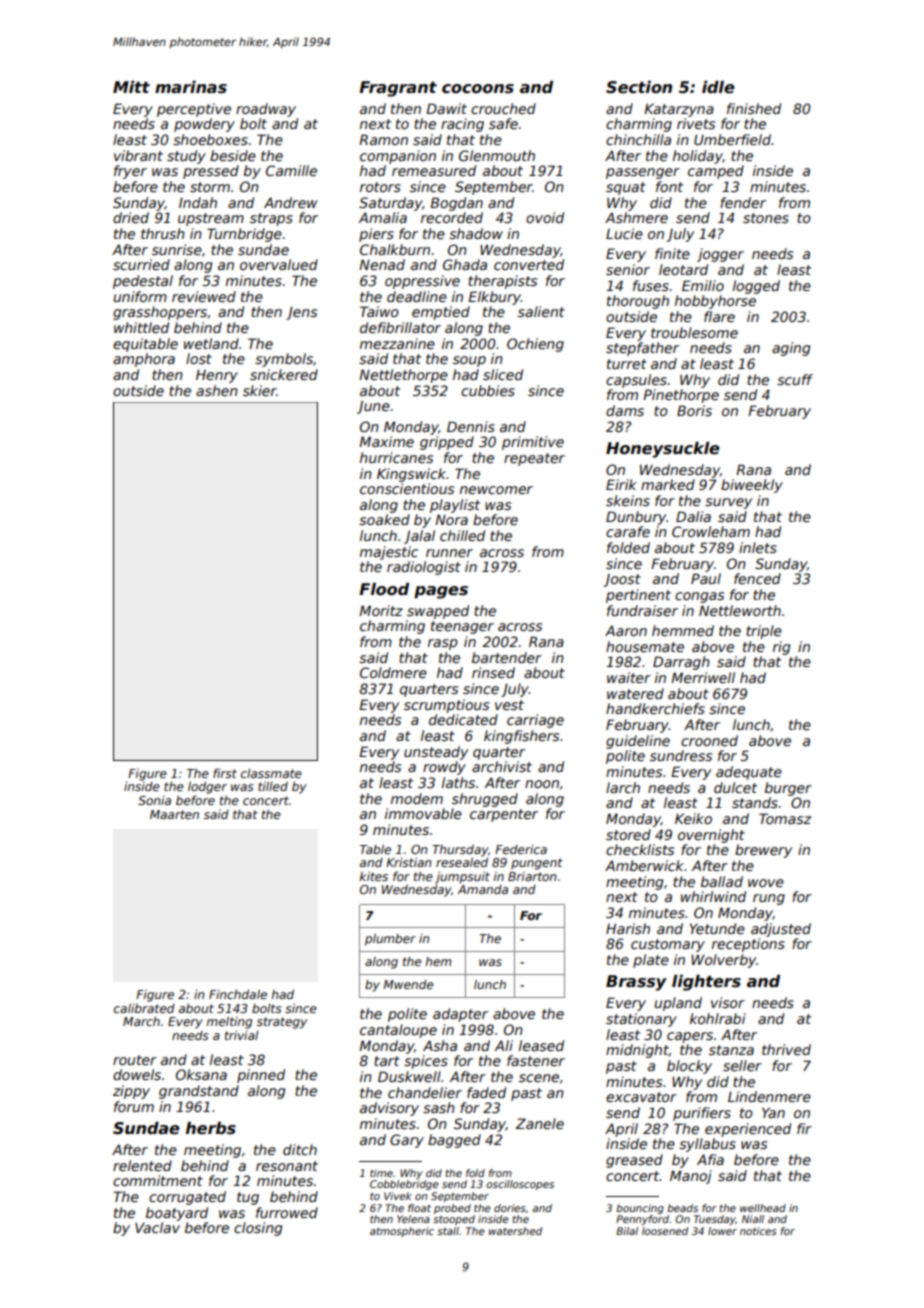 Image resolution: width=924 pixels, height=1308 pixels. What do you see at coordinates (279, 264) in the screenshot?
I see `overvalued` at bounding box center [279, 264].
